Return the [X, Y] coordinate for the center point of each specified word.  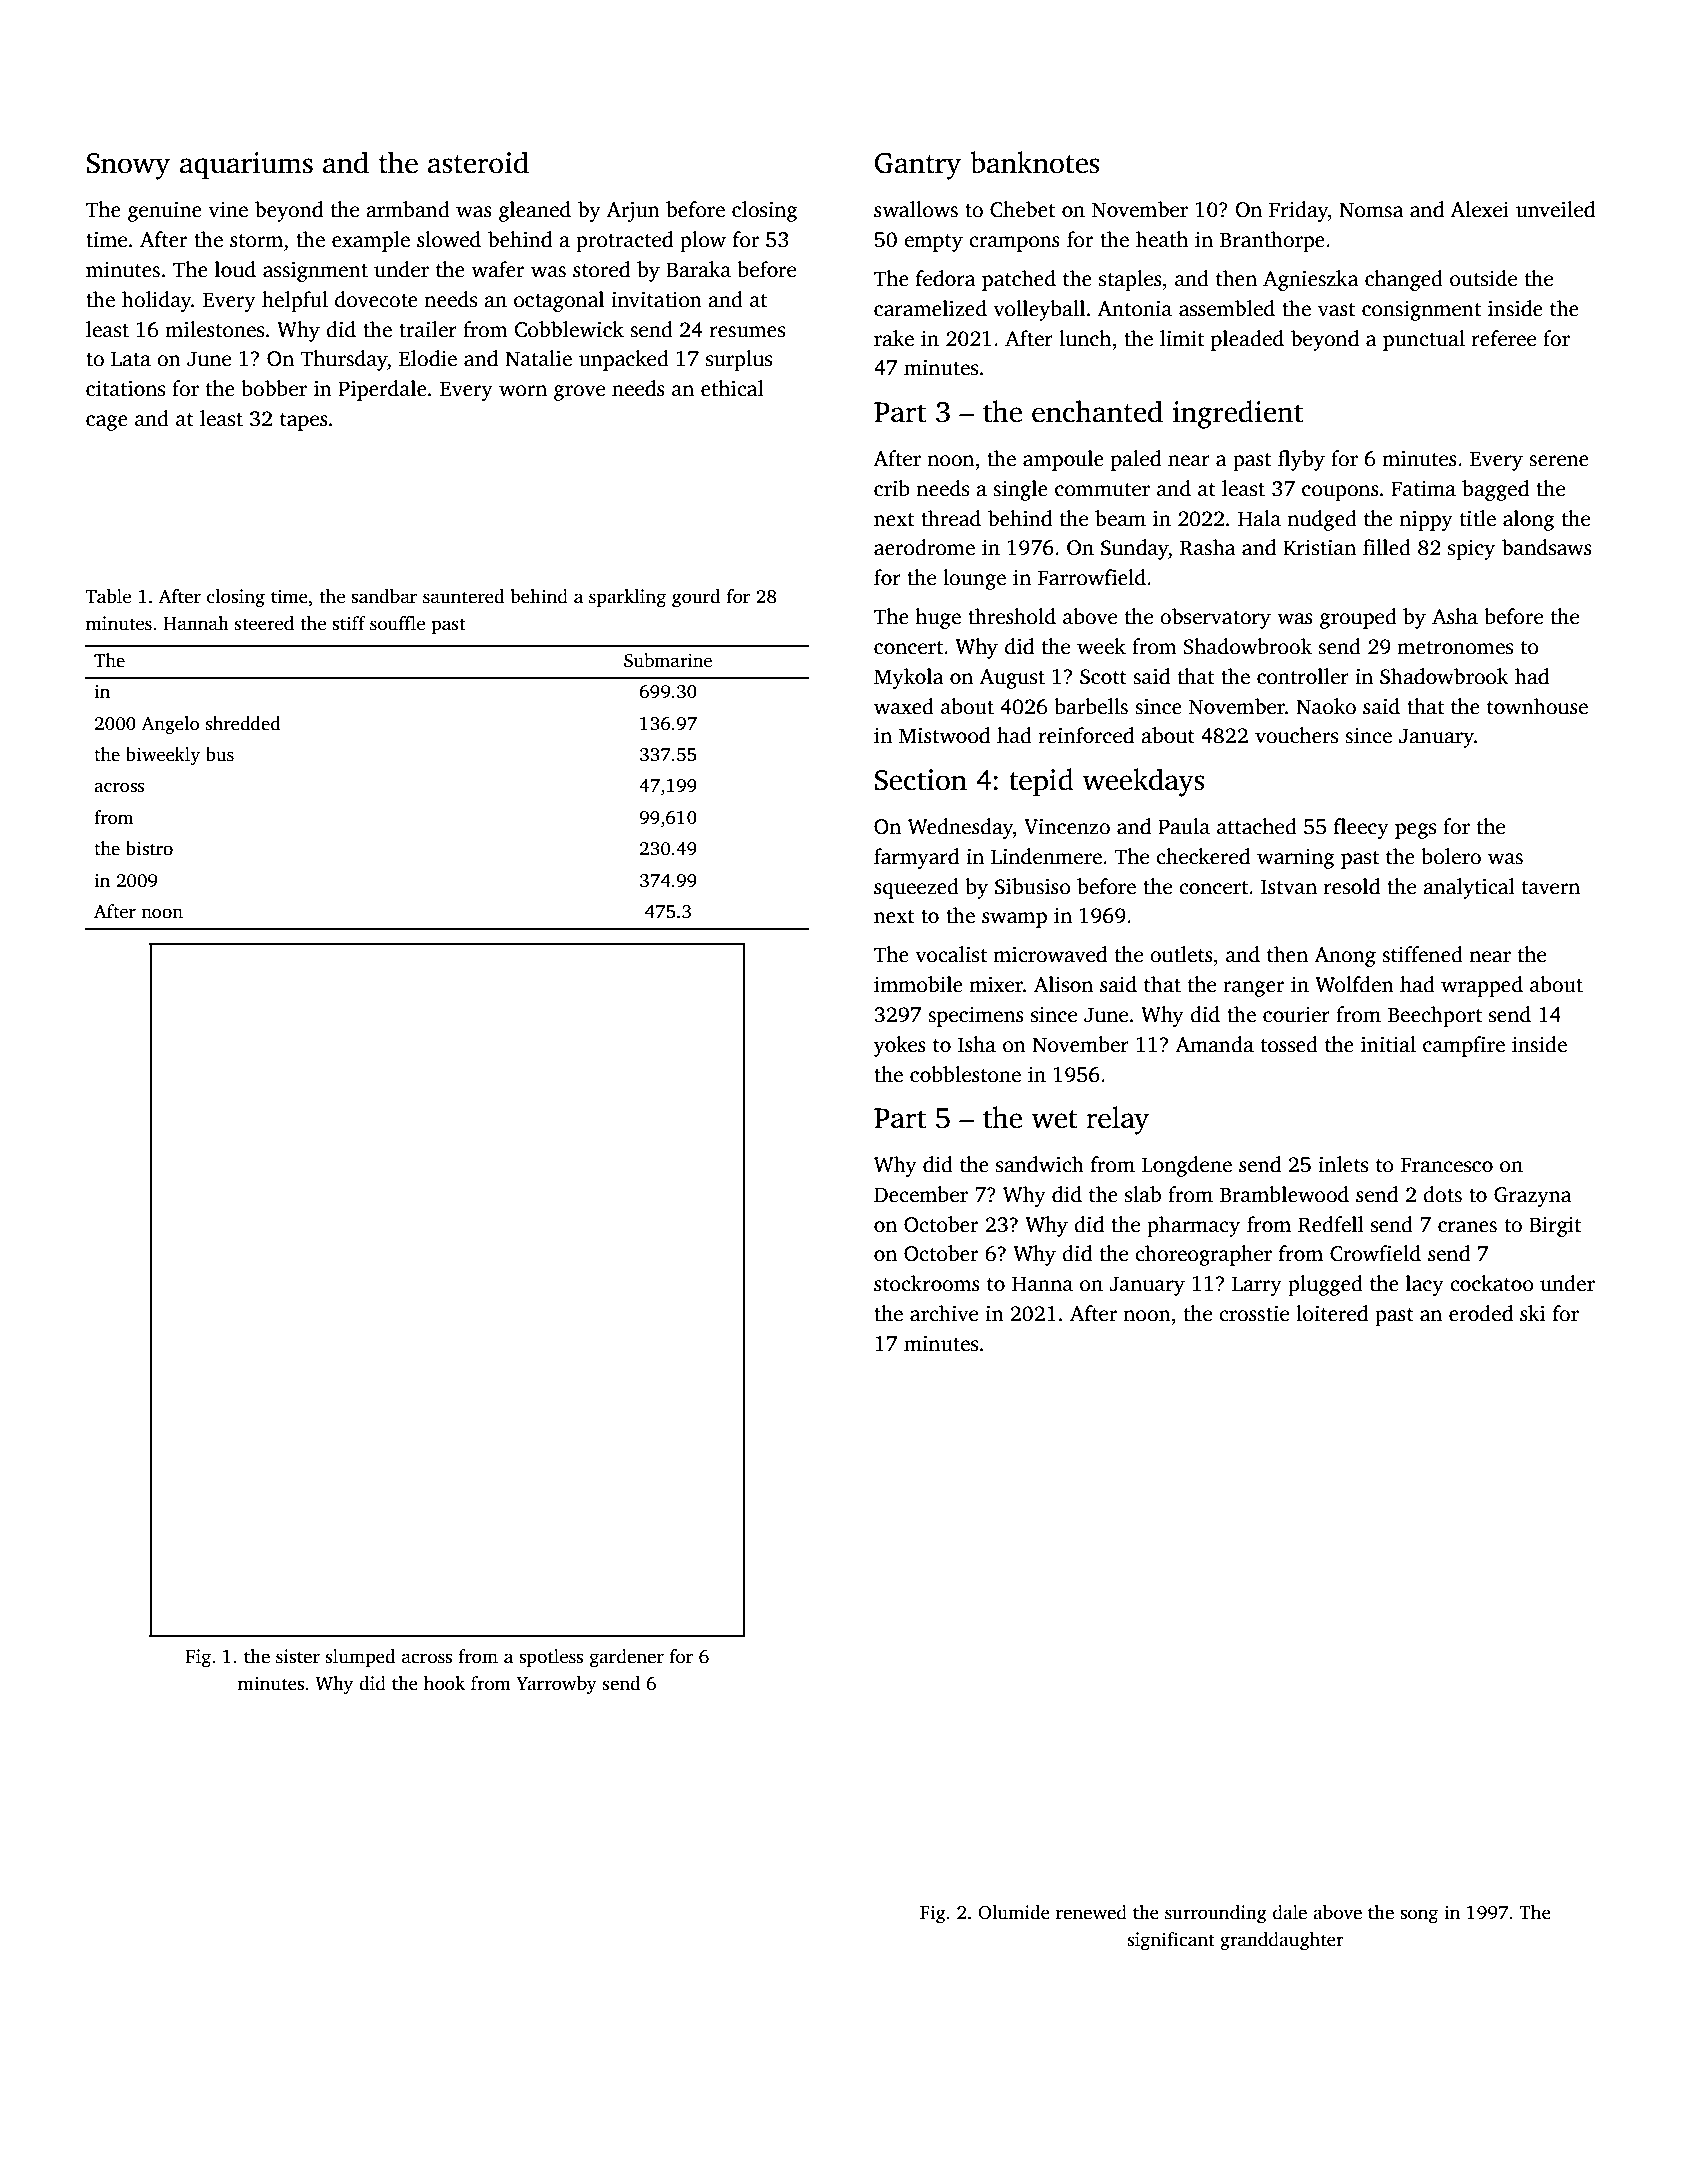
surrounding [1216, 1914]
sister [298, 1656]
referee [1504, 338]
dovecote [376, 299]
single [1020, 490]
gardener [627, 1658]
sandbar [384, 596]
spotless [551, 1658]
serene [1559, 461]
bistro [149, 848]
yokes [900, 1046]
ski [1532, 1313]
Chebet [1022, 209]
